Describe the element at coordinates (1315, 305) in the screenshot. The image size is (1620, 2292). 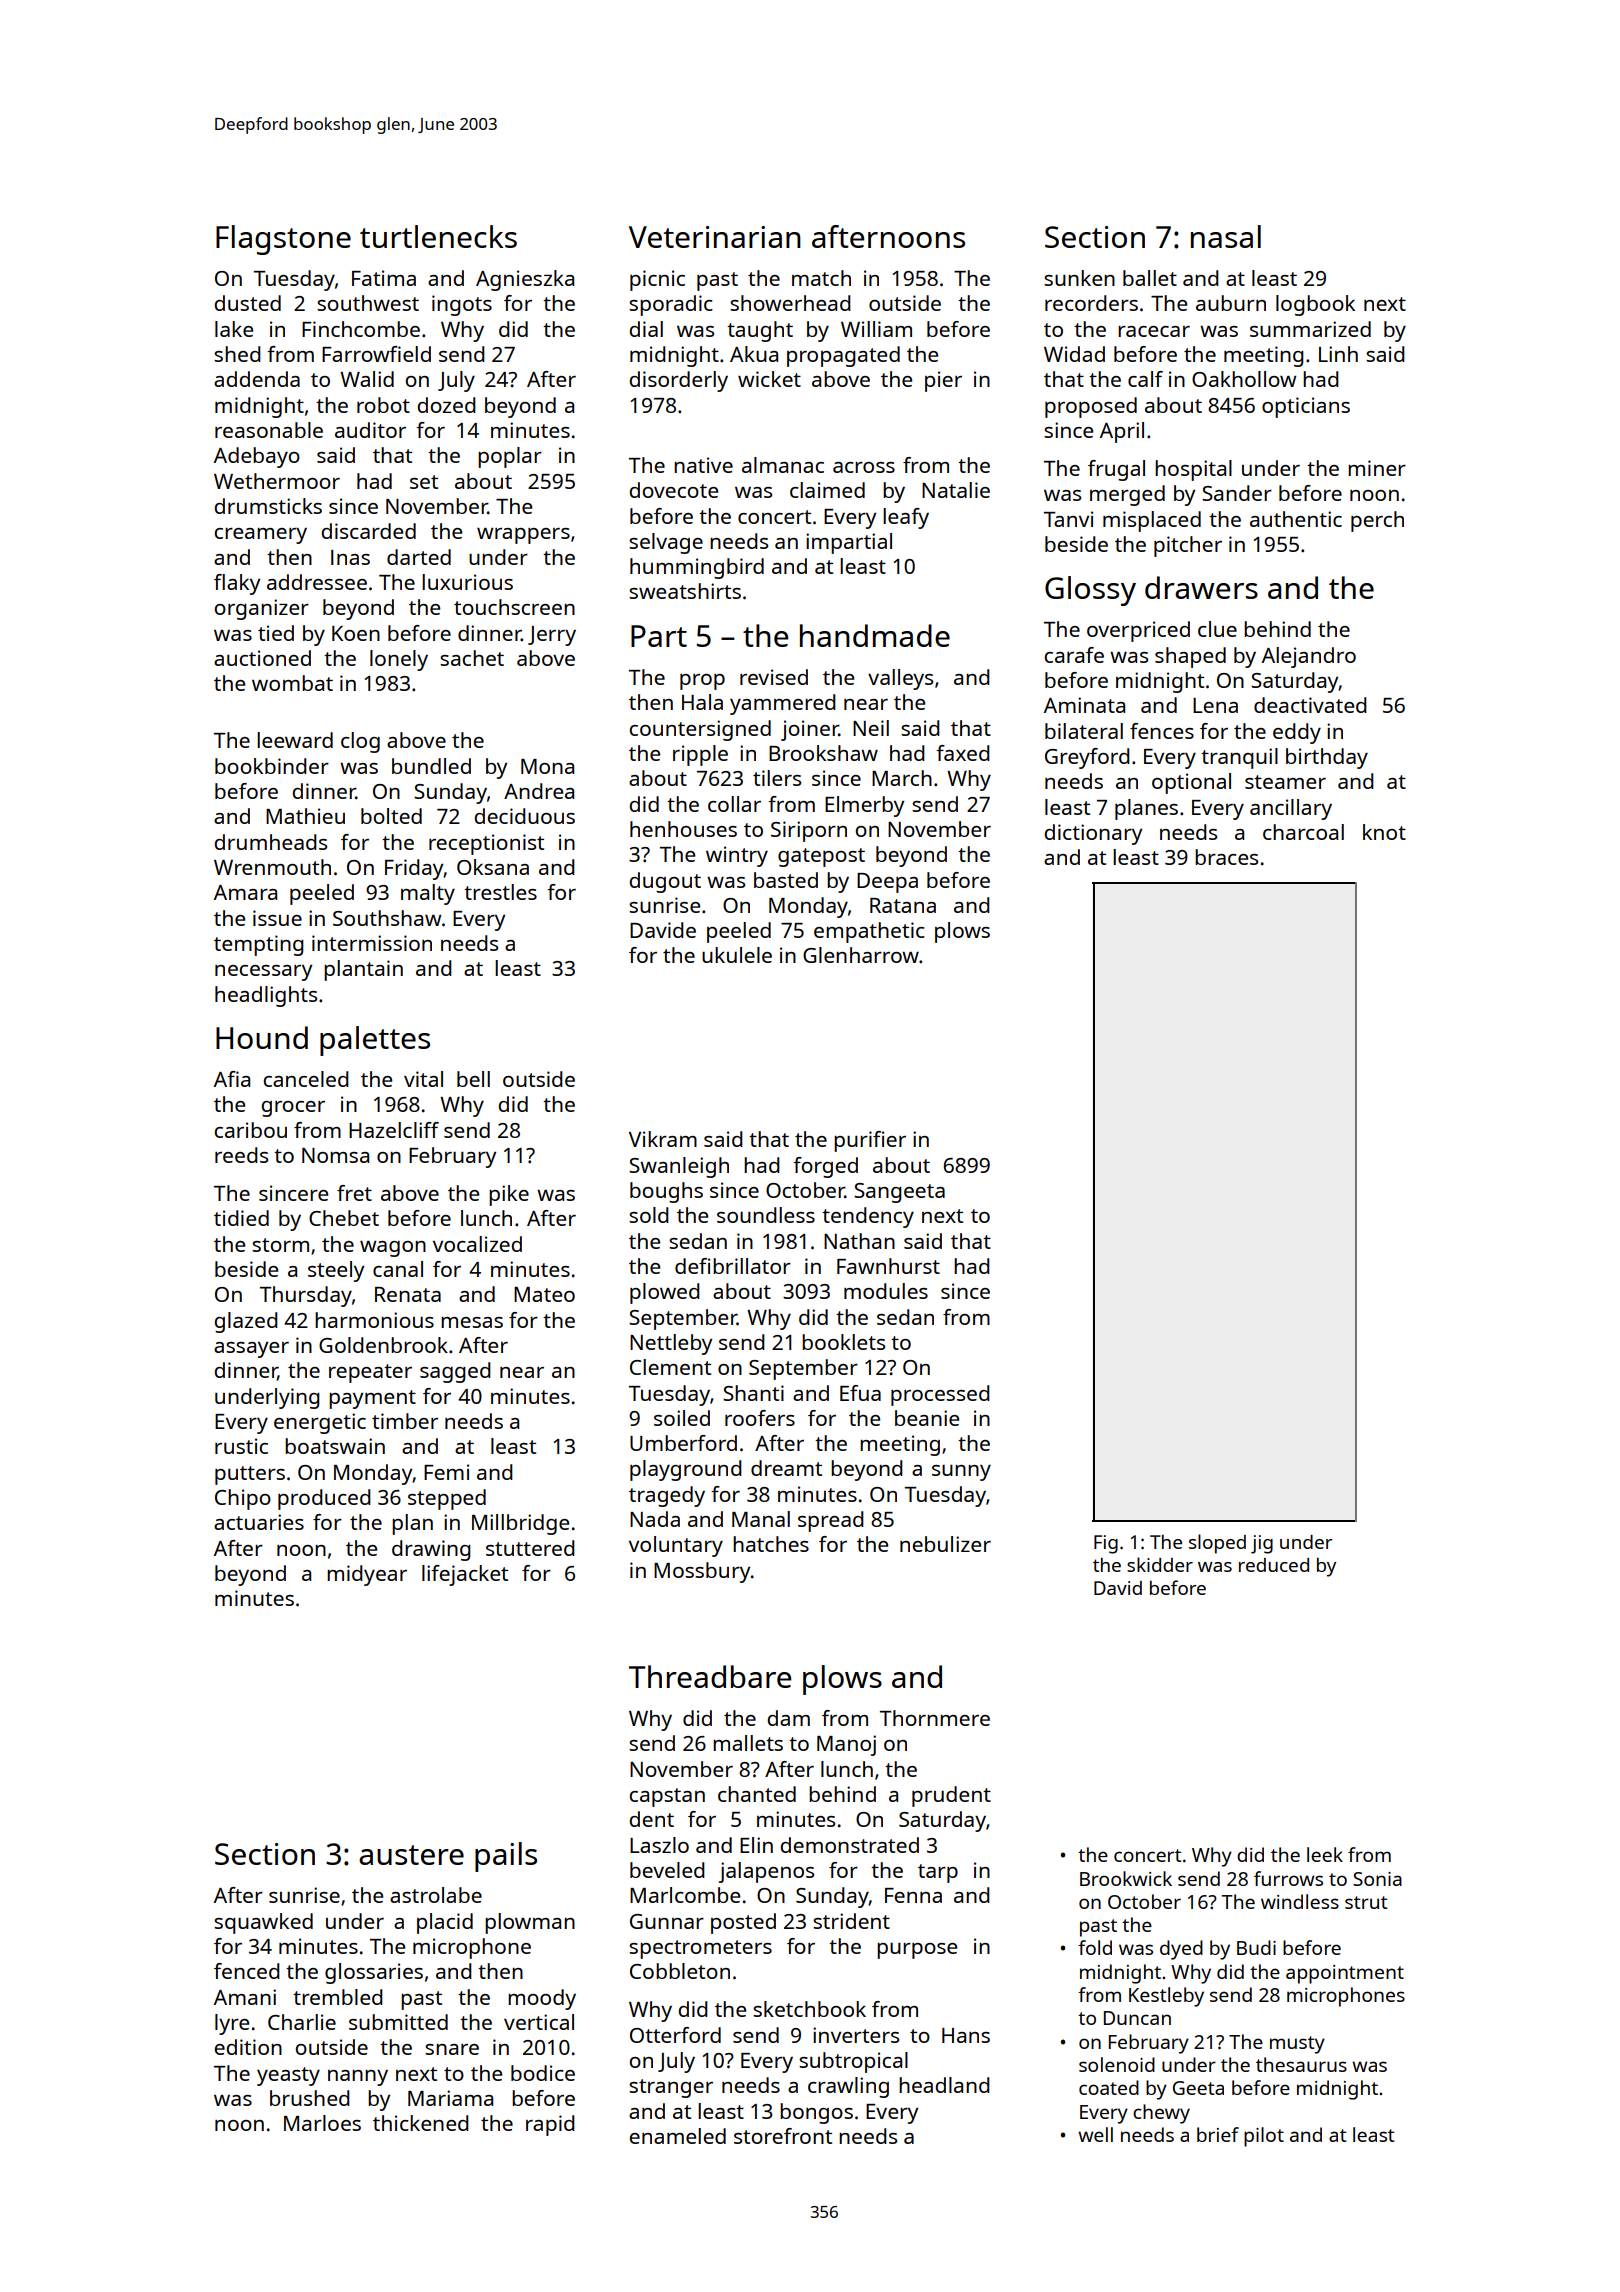
I see `logbook` at that location.
